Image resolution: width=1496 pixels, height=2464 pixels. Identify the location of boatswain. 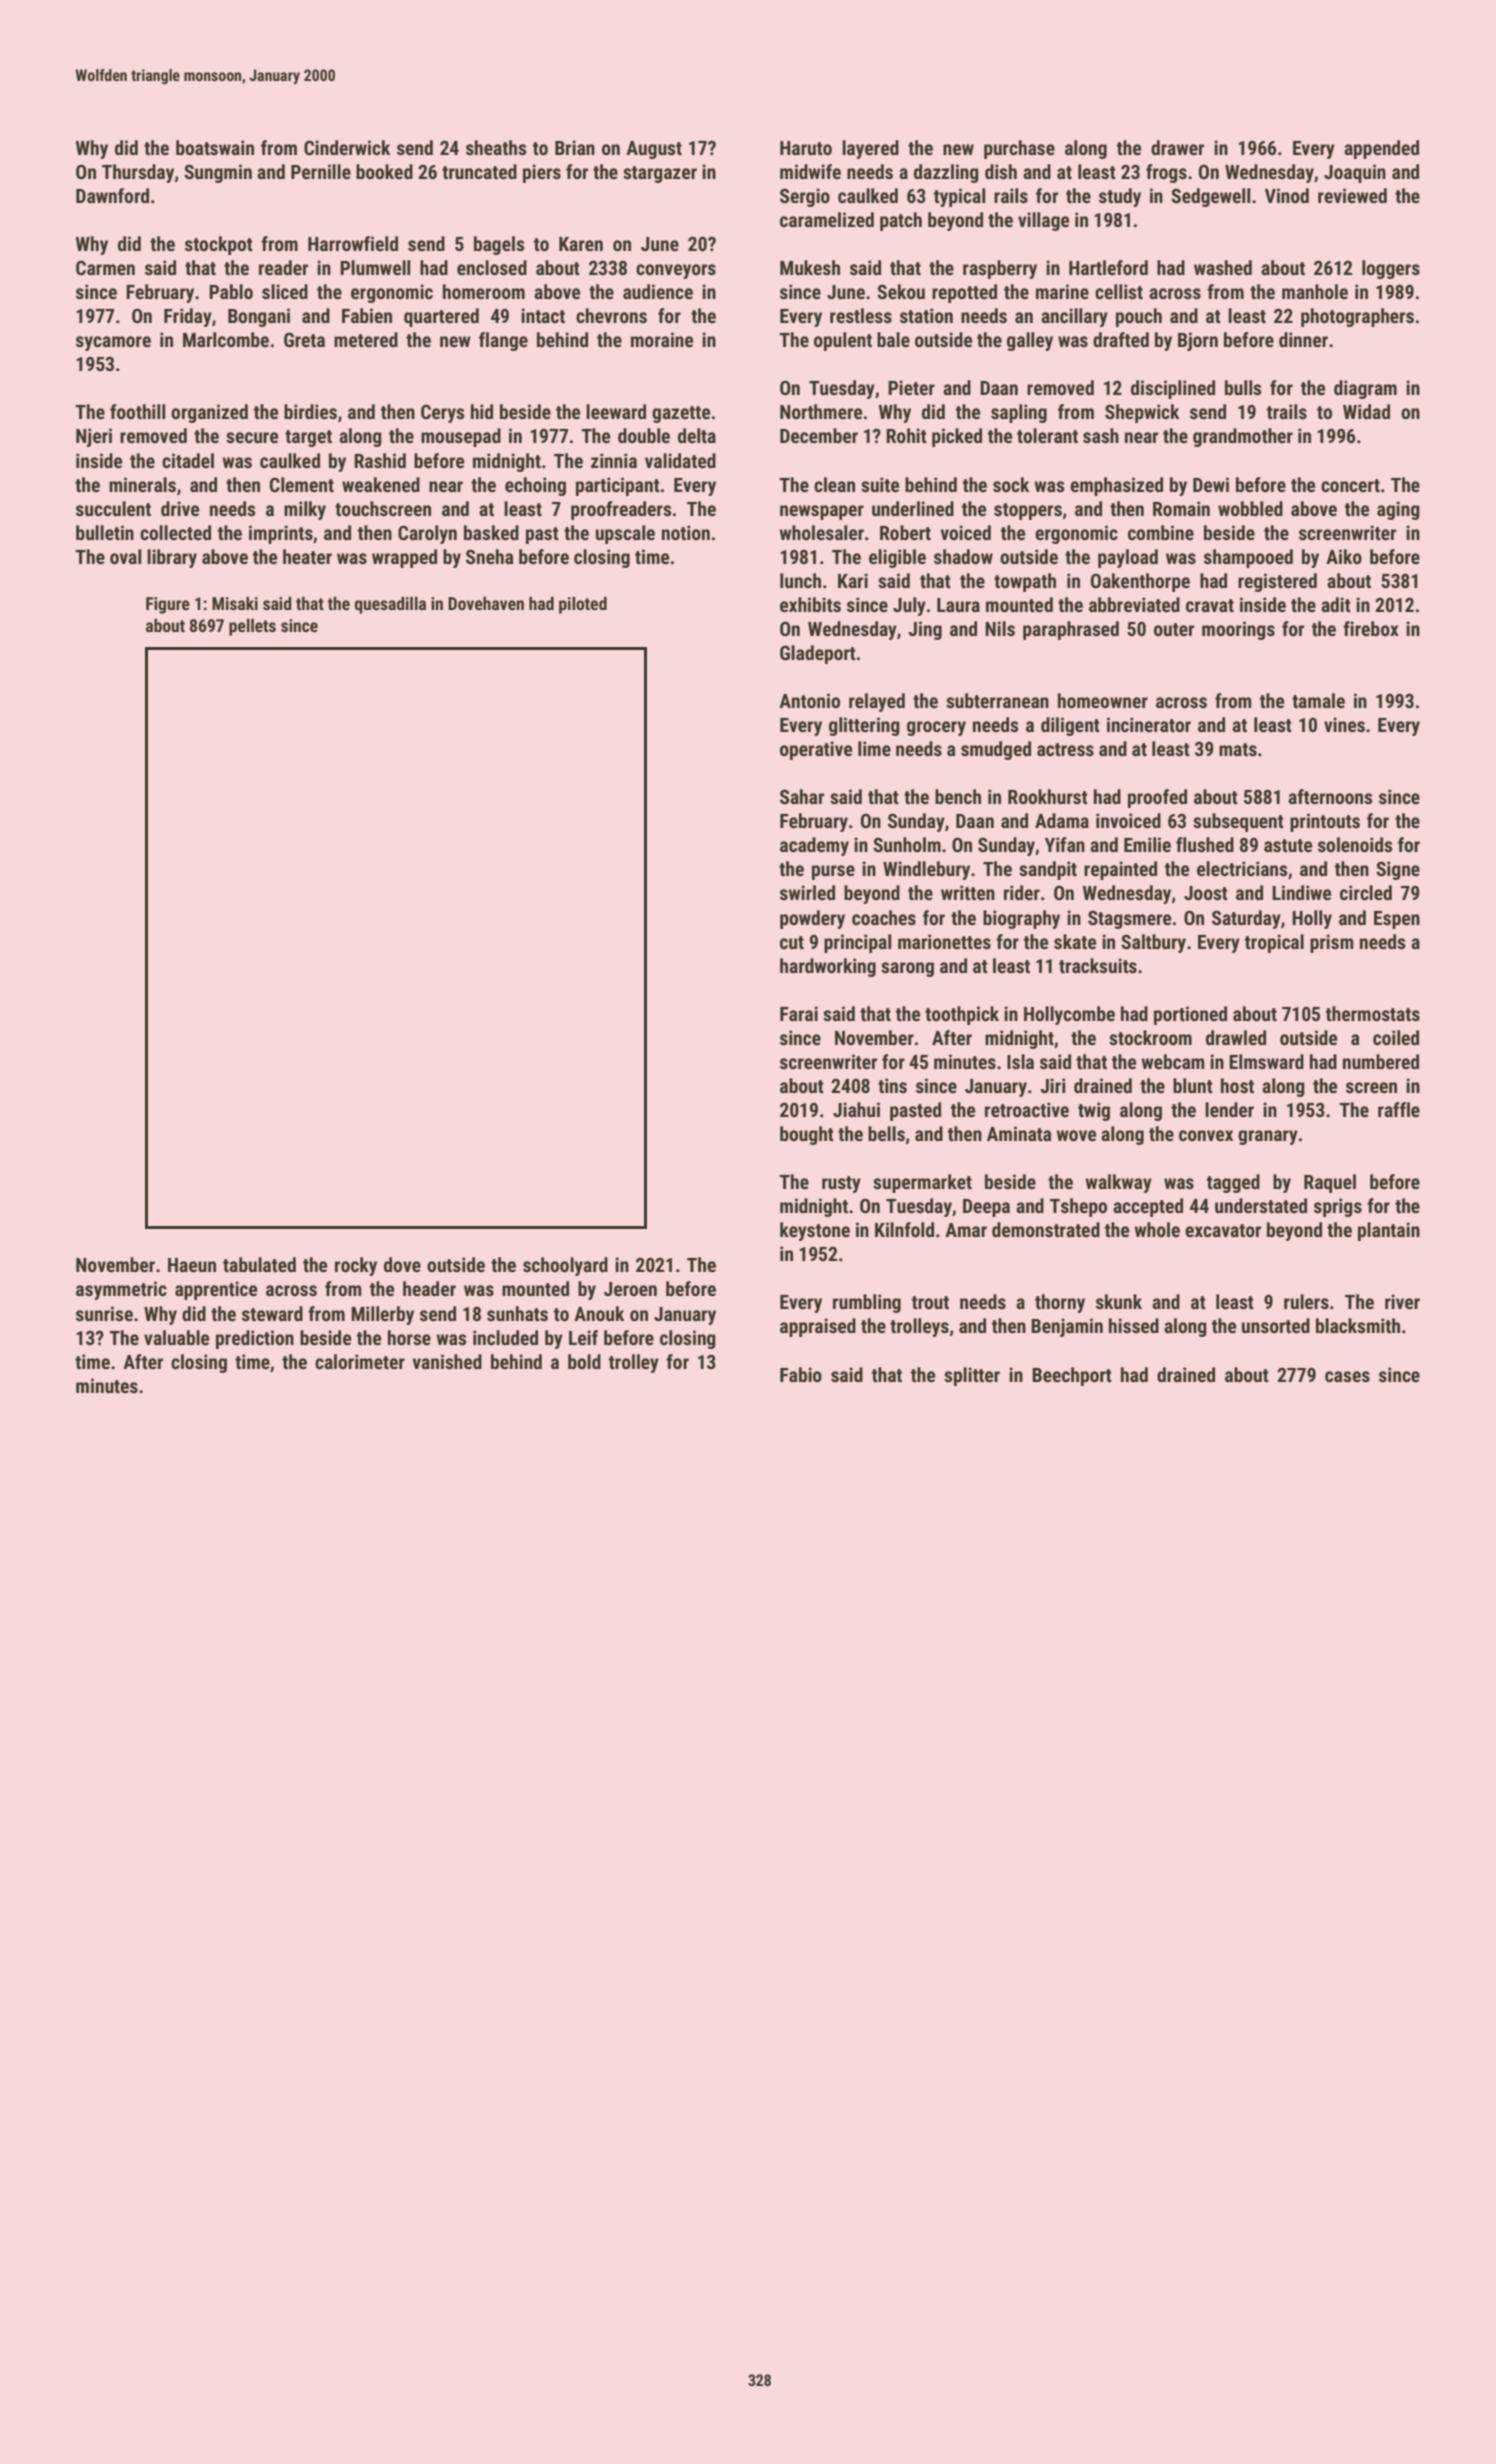
(215, 147).
